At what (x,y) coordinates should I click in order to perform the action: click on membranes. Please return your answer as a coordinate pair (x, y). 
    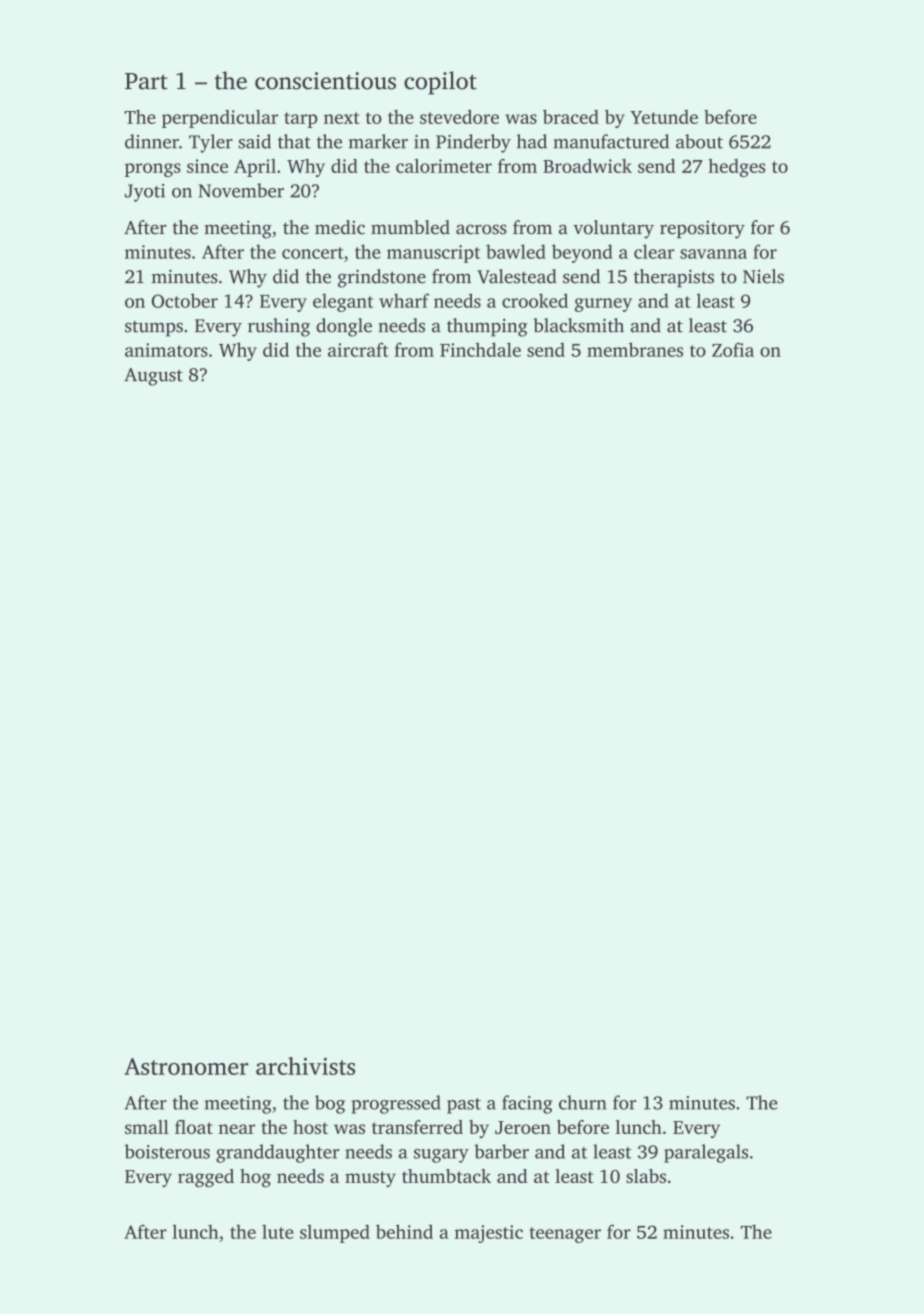
    Looking at the image, I should click on (635, 349).
